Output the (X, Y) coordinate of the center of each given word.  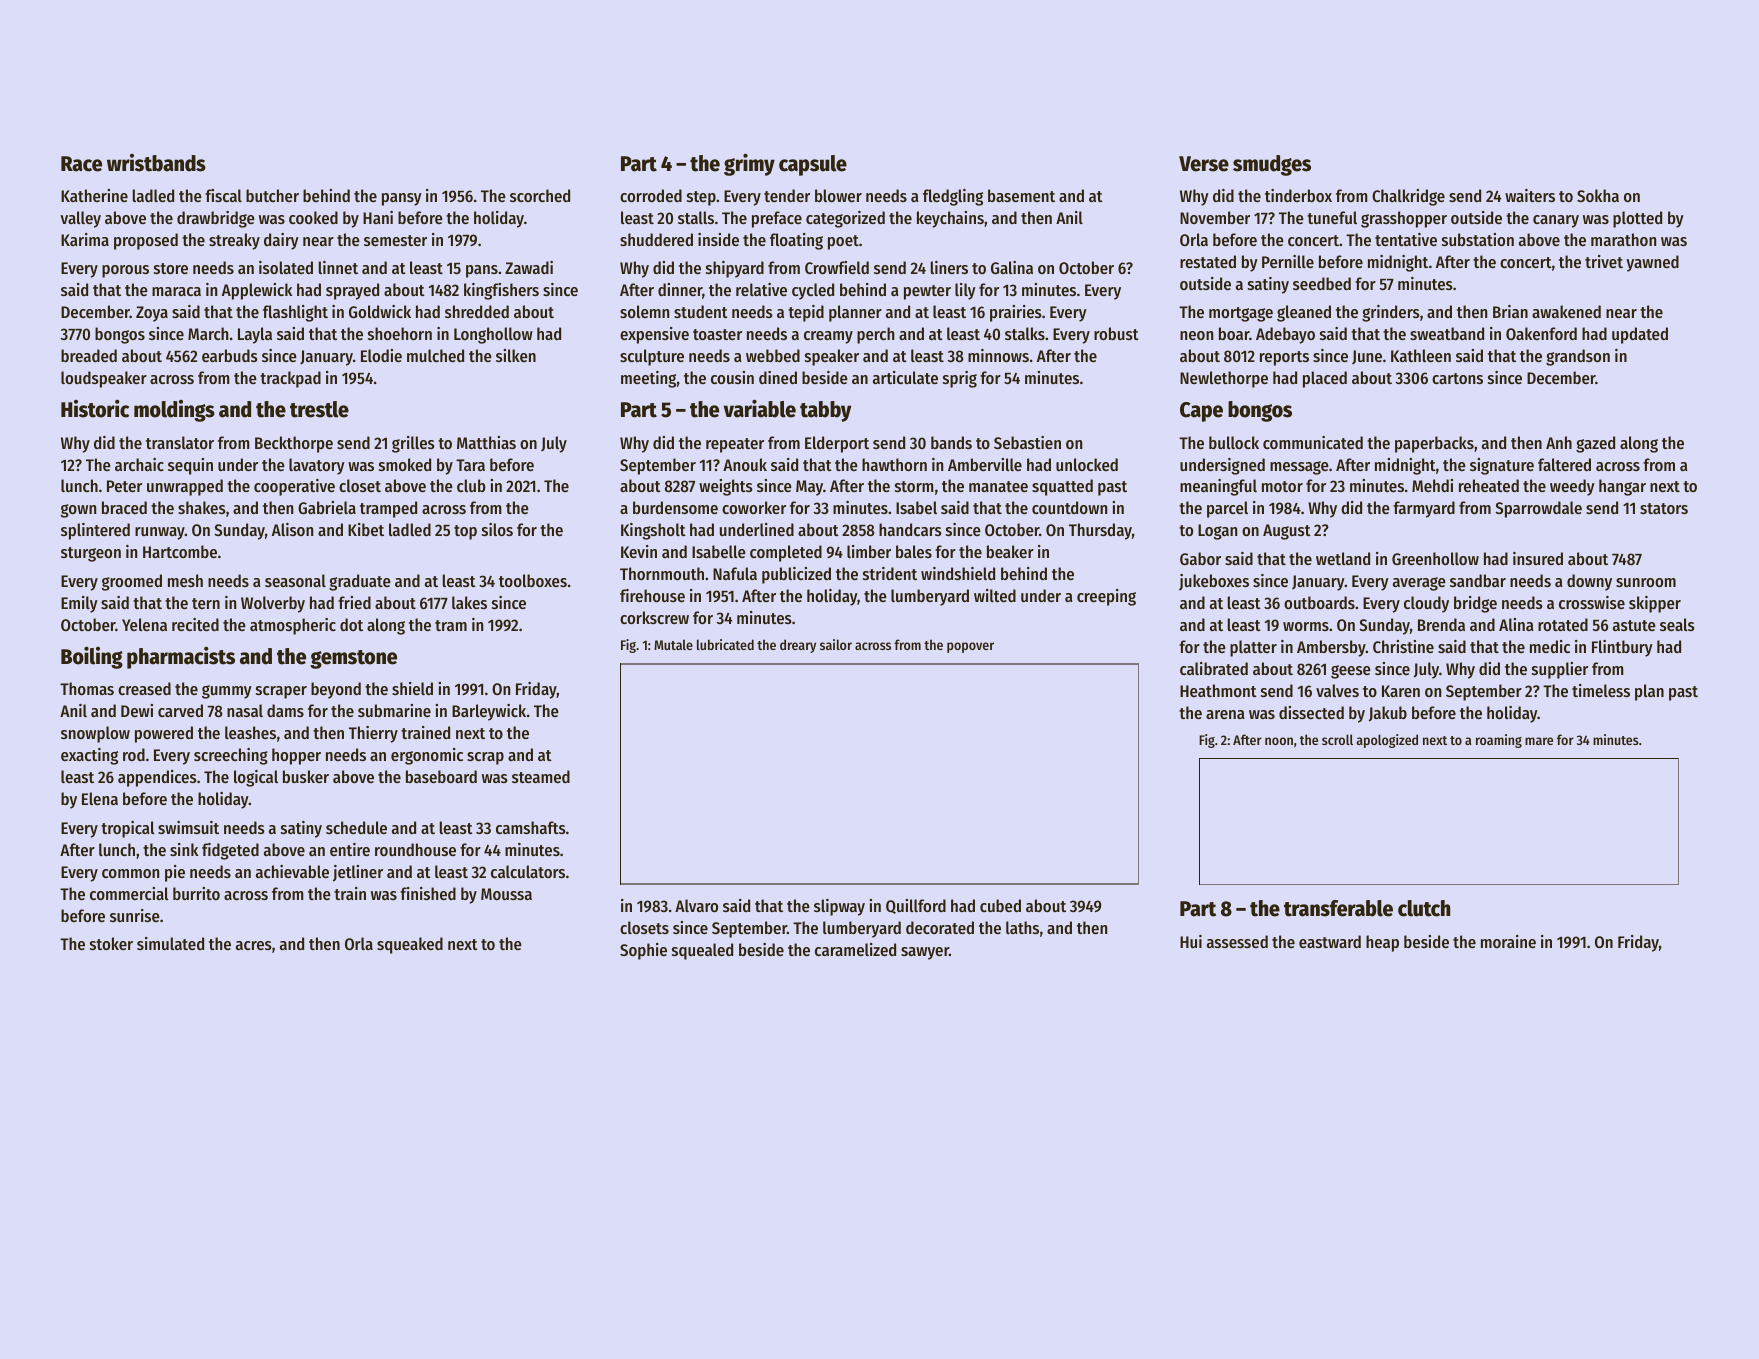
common (130, 873)
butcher (272, 195)
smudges (1272, 165)
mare (1539, 741)
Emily (79, 604)
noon (1279, 741)
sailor (836, 644)
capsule (813, 165)
